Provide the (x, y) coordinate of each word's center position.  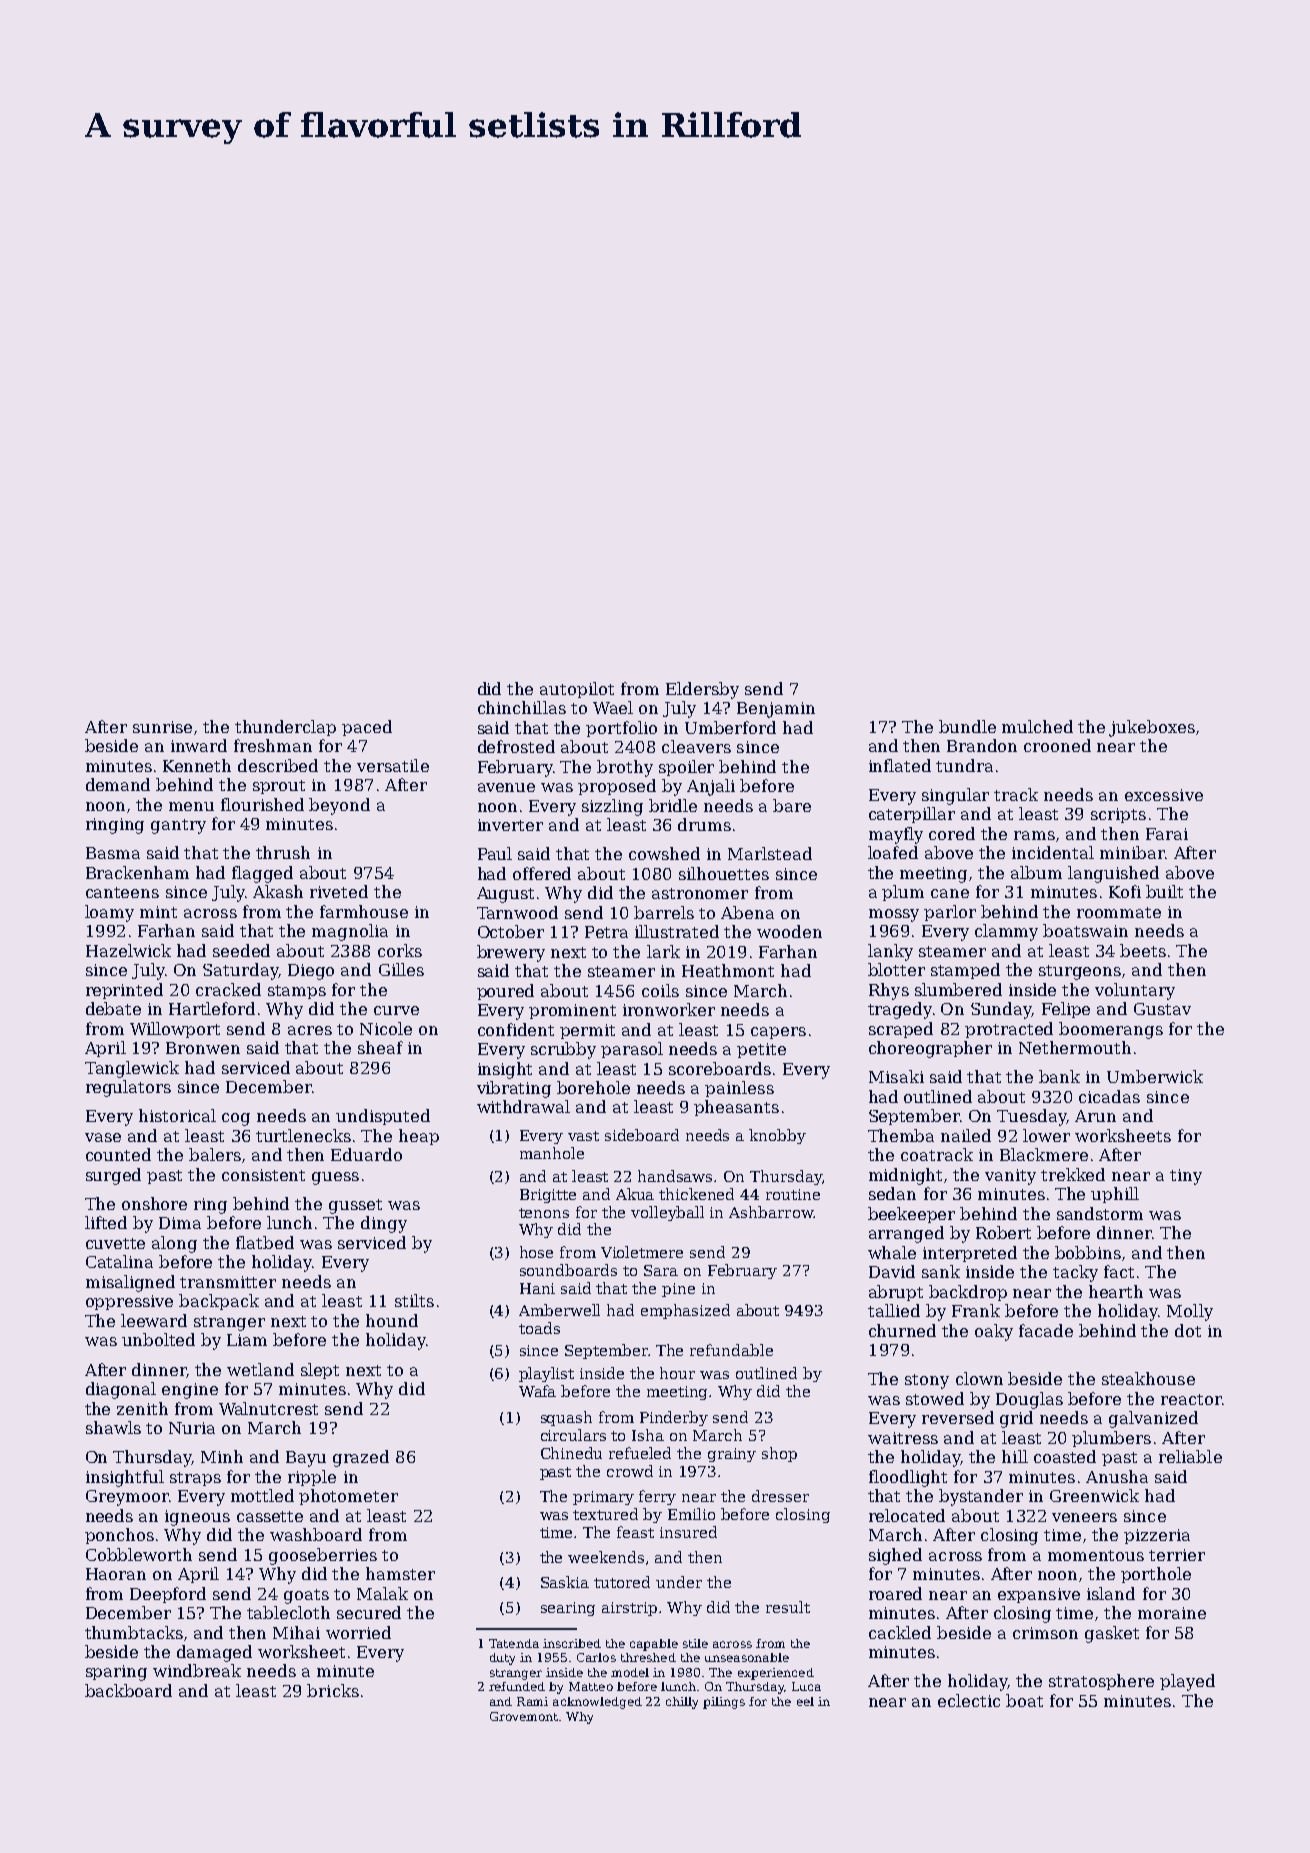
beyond (339, 806)
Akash (278, 891)
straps (195, 1479)
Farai (1167, 834)
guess (335, 1178)
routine (793, 1194)
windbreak (197, 1670)
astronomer (700, 893)
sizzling (612, 807)
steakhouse (1148, 1378)
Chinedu (571, 1453)
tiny (1186, 1177)
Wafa (537, 1391)
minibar (1132, 852)
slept (320, 1371)
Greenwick (1094, 1495)
